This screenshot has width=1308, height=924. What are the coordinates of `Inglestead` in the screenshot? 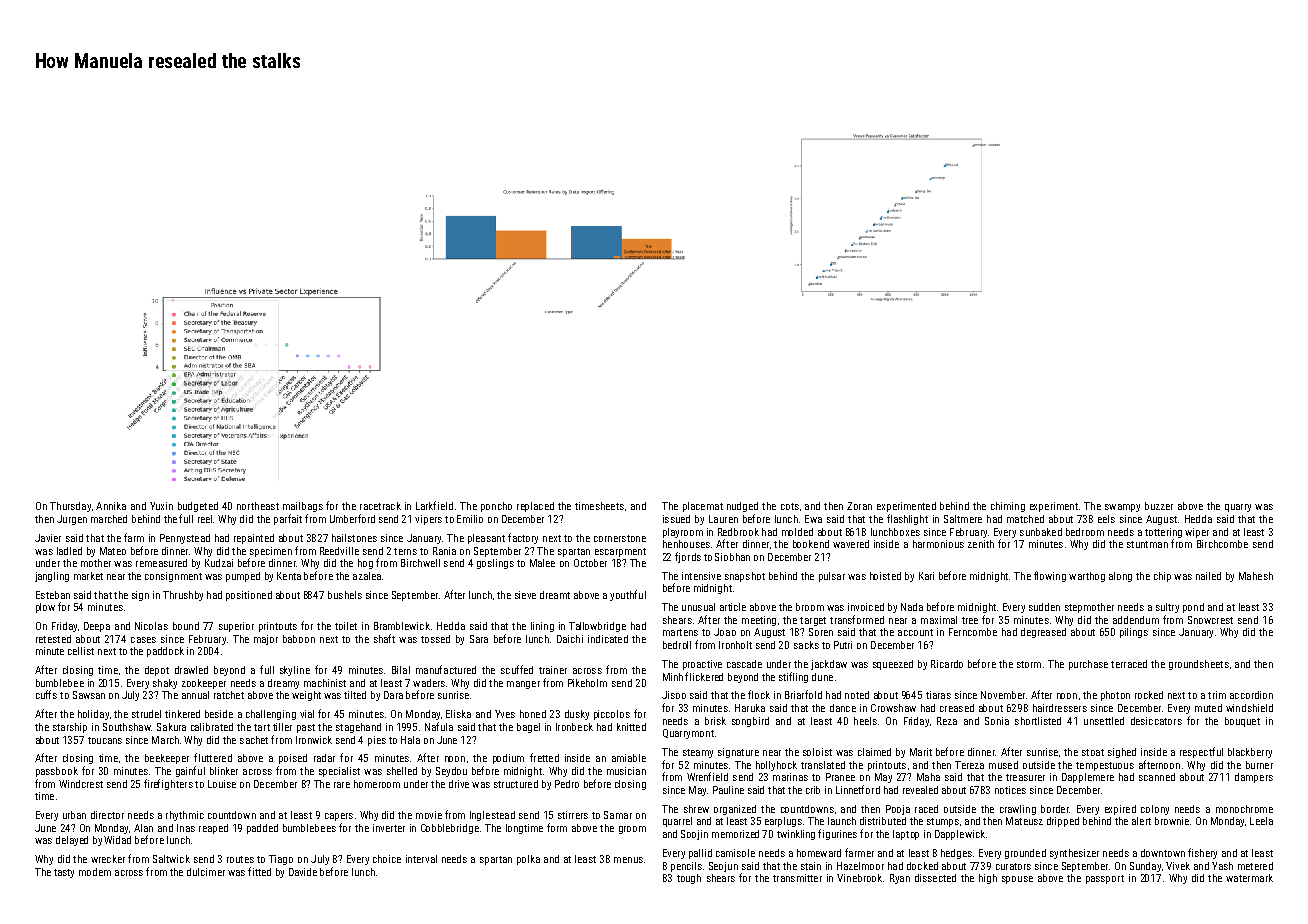 It's located at (492, 816).
